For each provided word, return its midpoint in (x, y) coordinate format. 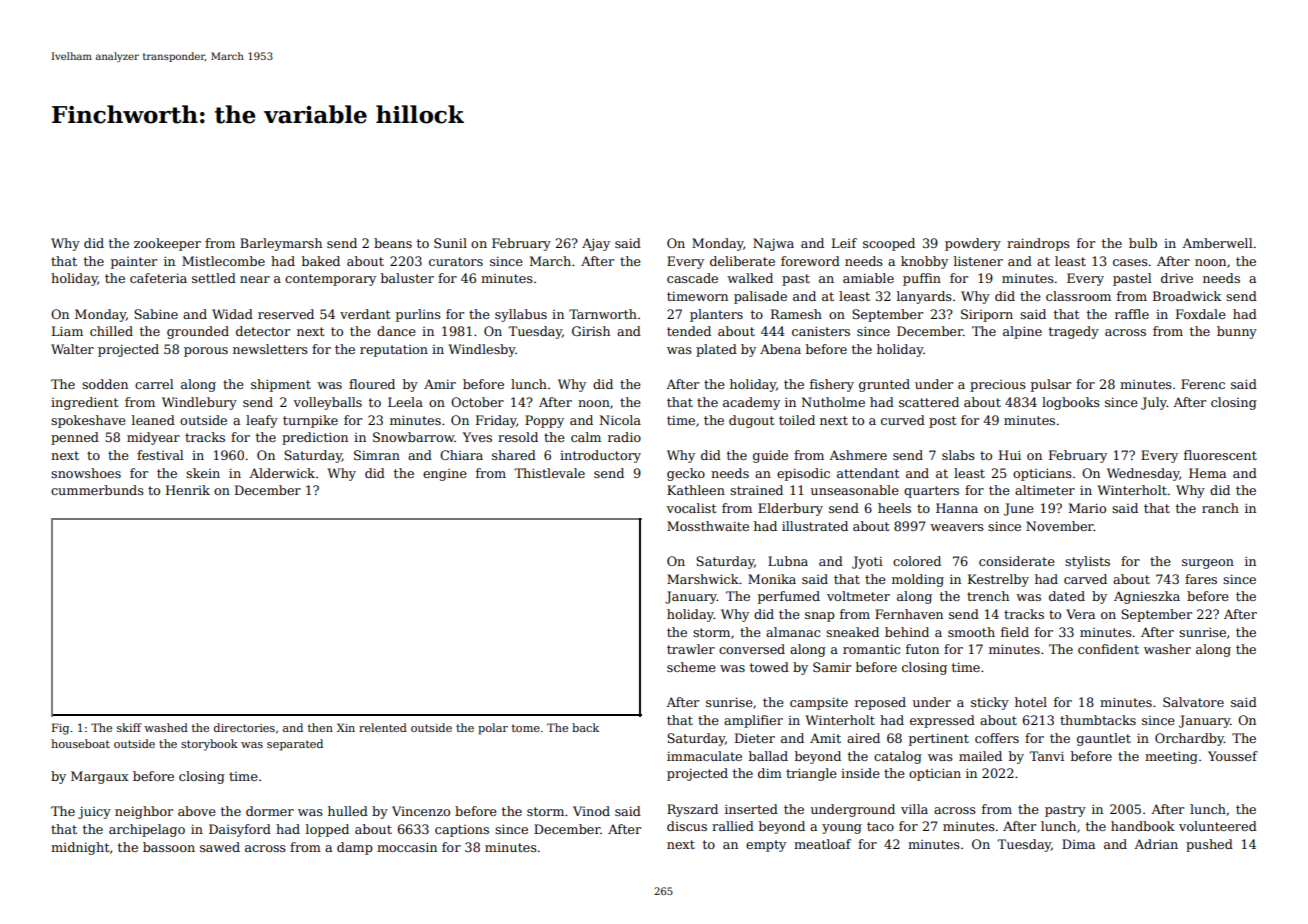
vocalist (691, 508)
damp (355, 848)
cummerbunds (97, 490)
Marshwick (703, 579)
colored (917, 561)
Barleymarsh (281, 244)
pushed (1209, 845)
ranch (1220, 508)
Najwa (773, 244)
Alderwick (282, 473)
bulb (1143, 243)
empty (766, 846)
